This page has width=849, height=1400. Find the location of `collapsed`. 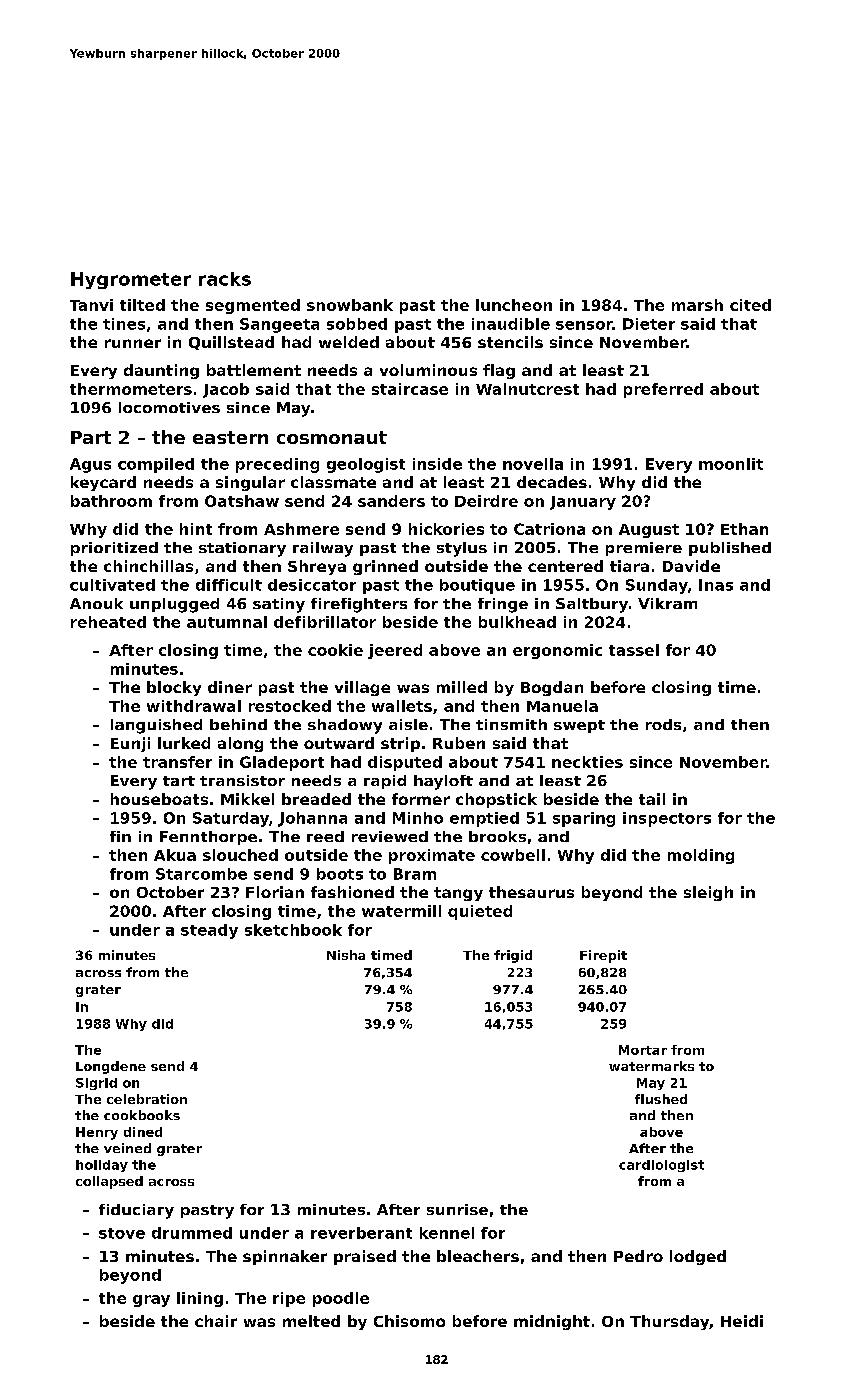

collapsed is located at coordinates (109, 1182).
